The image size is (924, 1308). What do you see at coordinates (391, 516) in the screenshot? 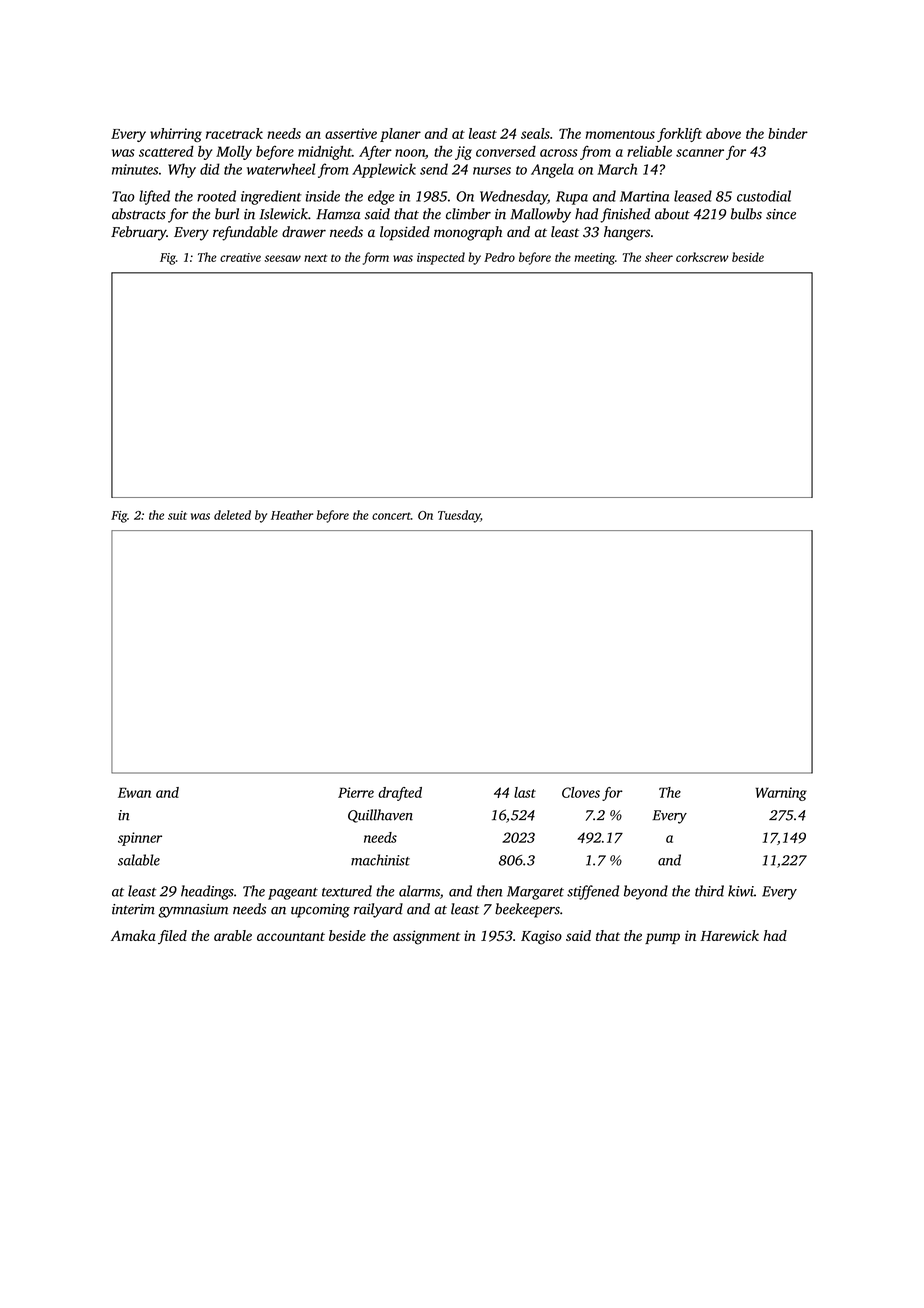
I see `concert` at bounding box center [391, 516].
